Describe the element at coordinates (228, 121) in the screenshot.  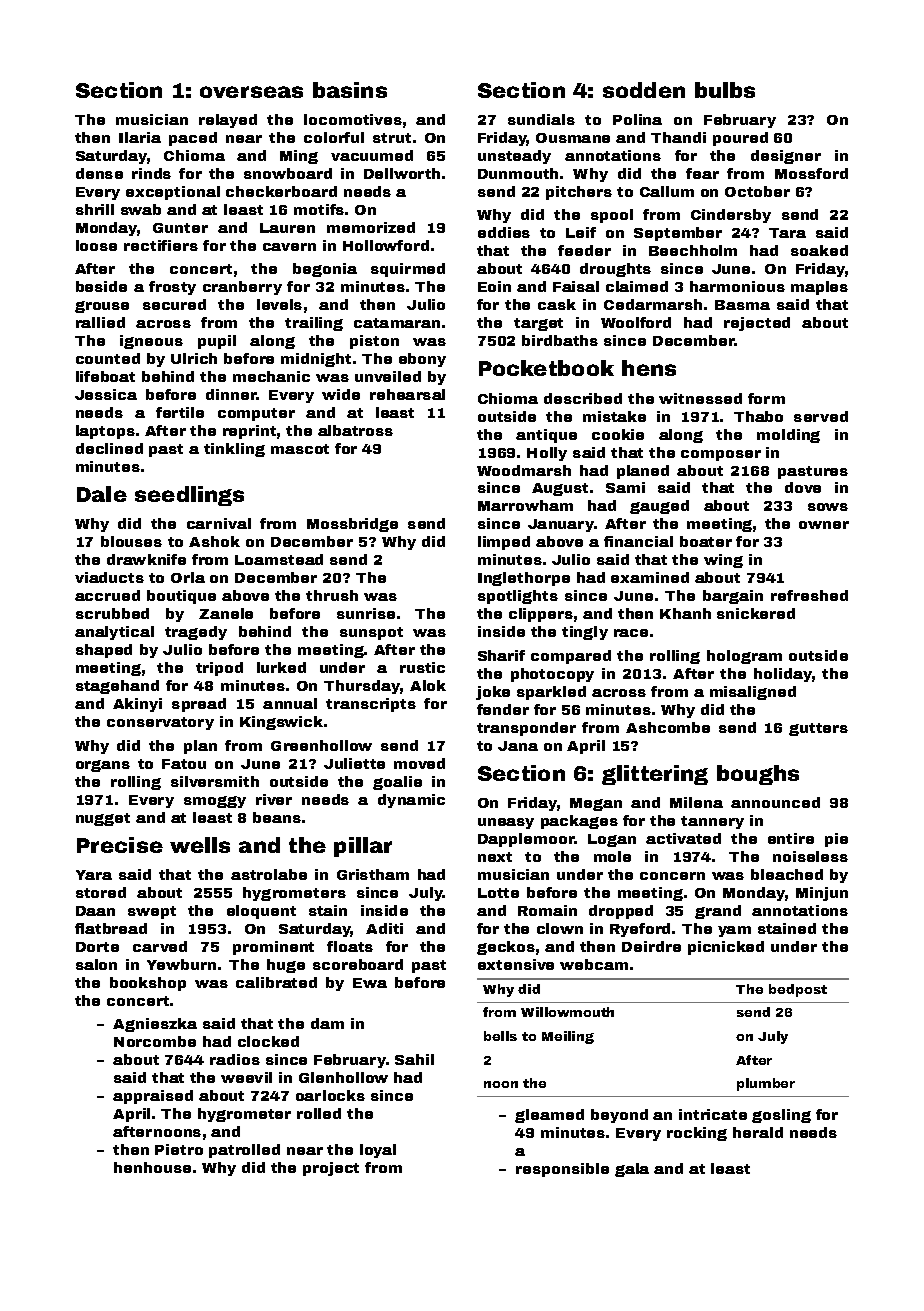
I see `relayed` at that location.
